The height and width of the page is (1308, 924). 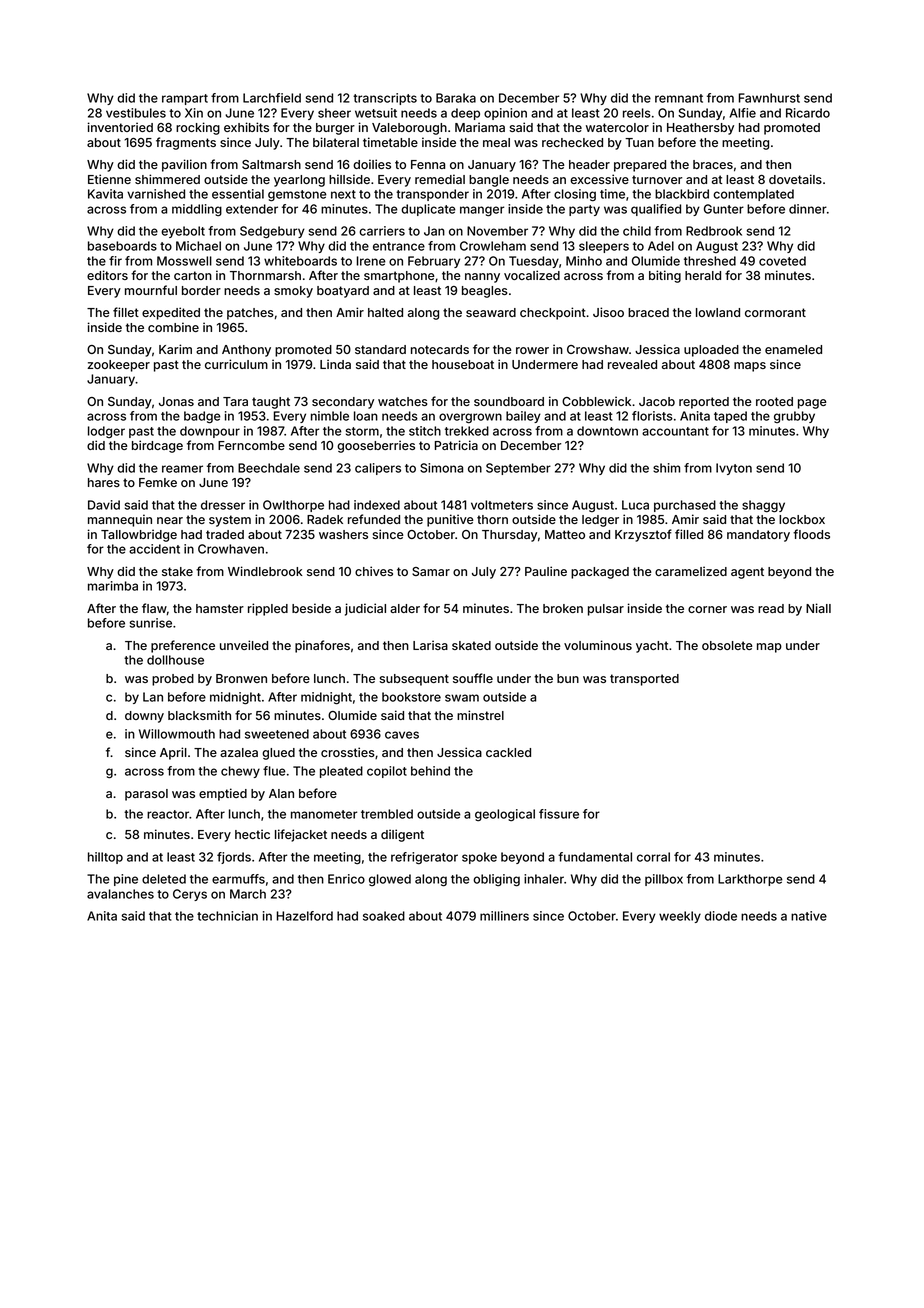 I want to click on floods, so click(x=811, y=534).
